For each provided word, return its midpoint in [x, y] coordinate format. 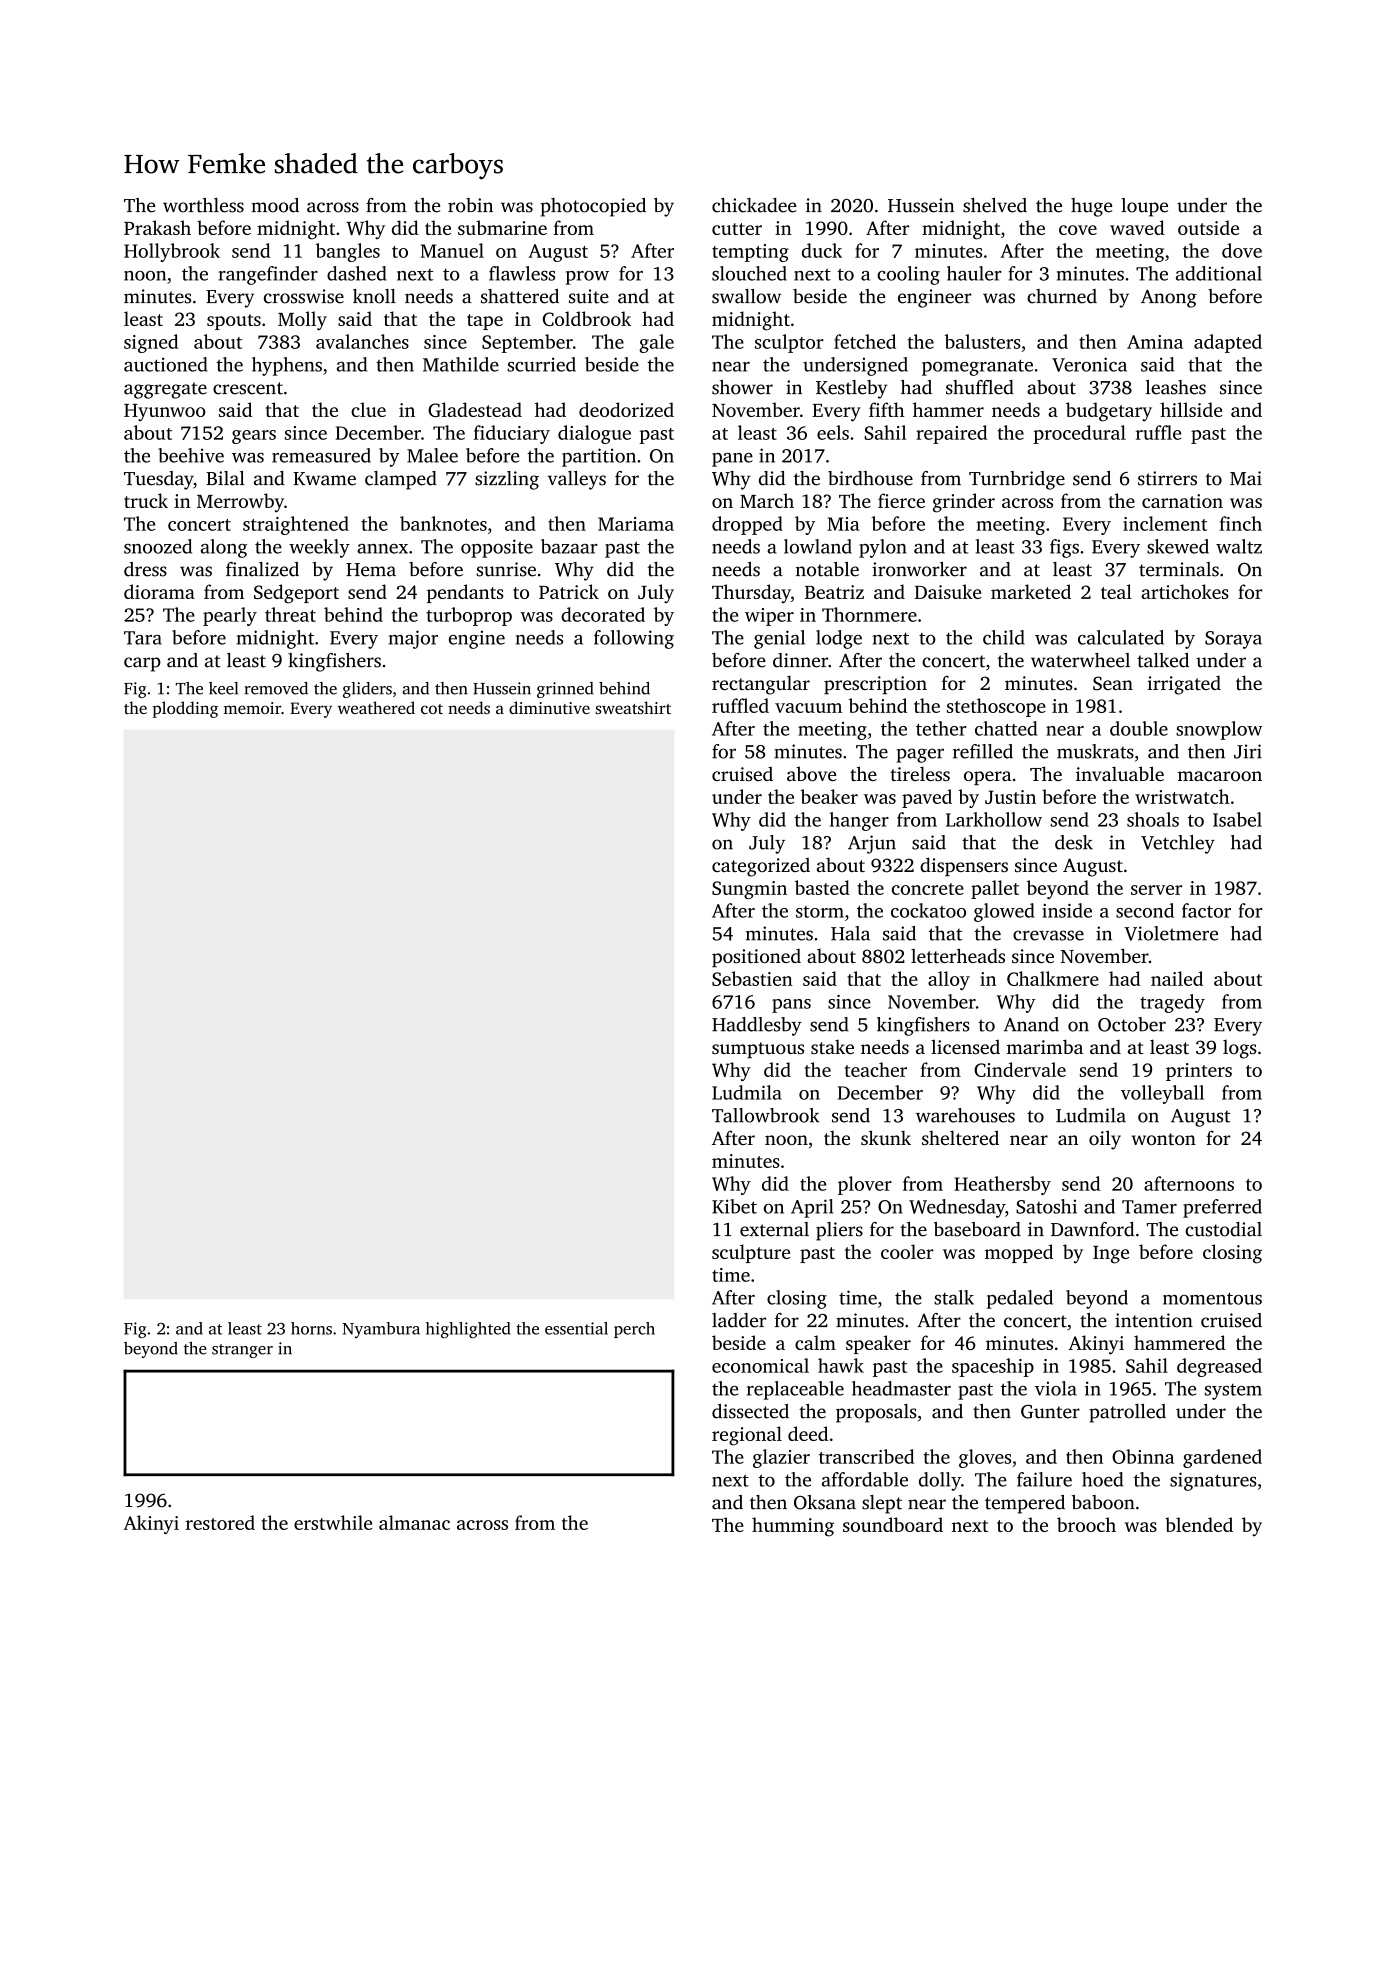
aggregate [165, 390]
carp [142, 664]
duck [822, 250]
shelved [995, 205]
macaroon [1220, 776]
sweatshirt [633, 707]
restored [220, 1522]
